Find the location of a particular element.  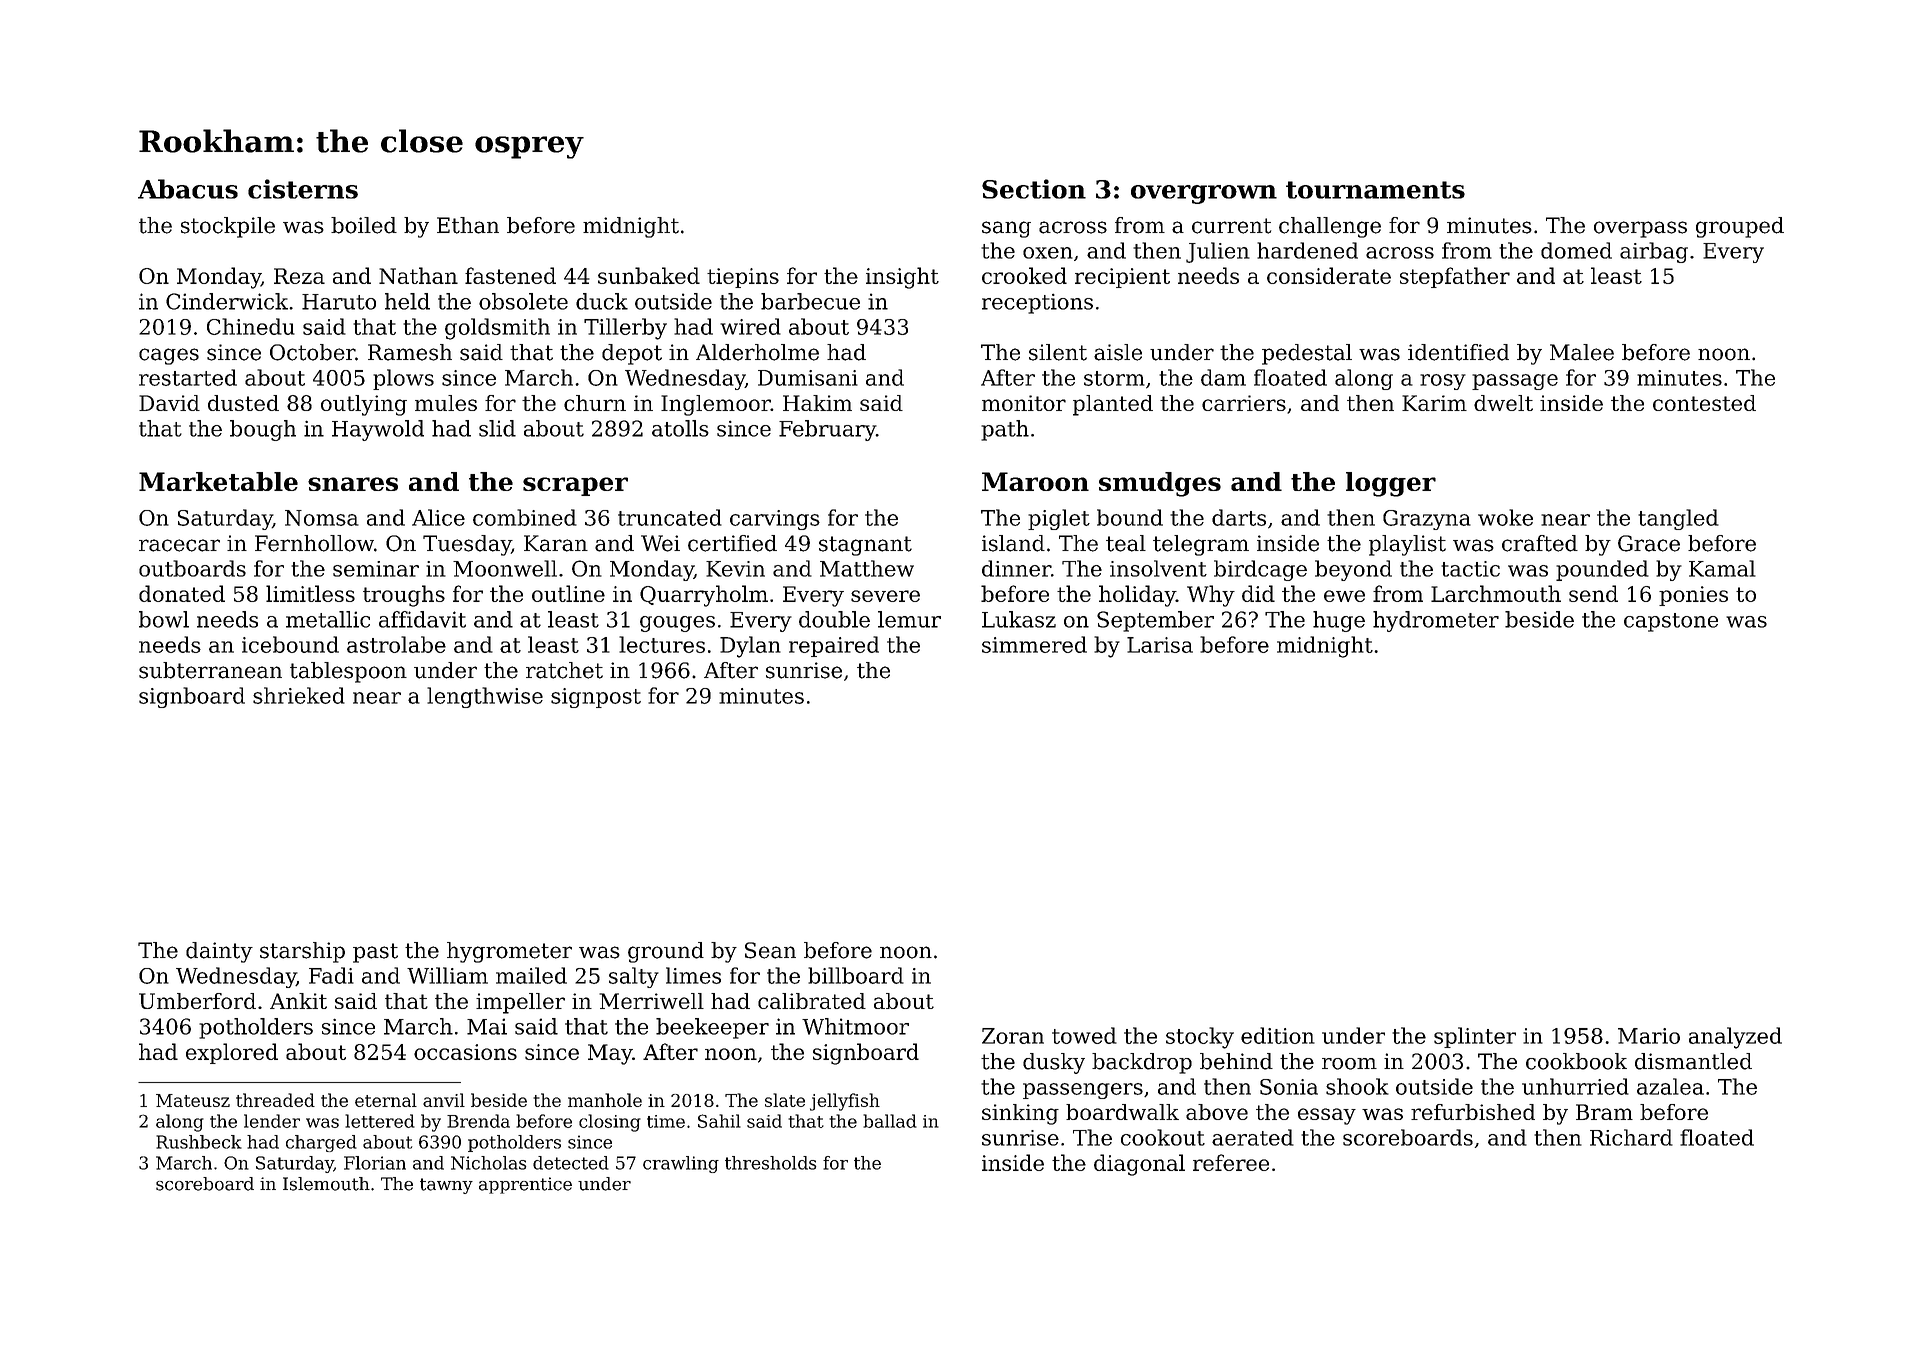

shrieked is located at coordinates (299, 695).
